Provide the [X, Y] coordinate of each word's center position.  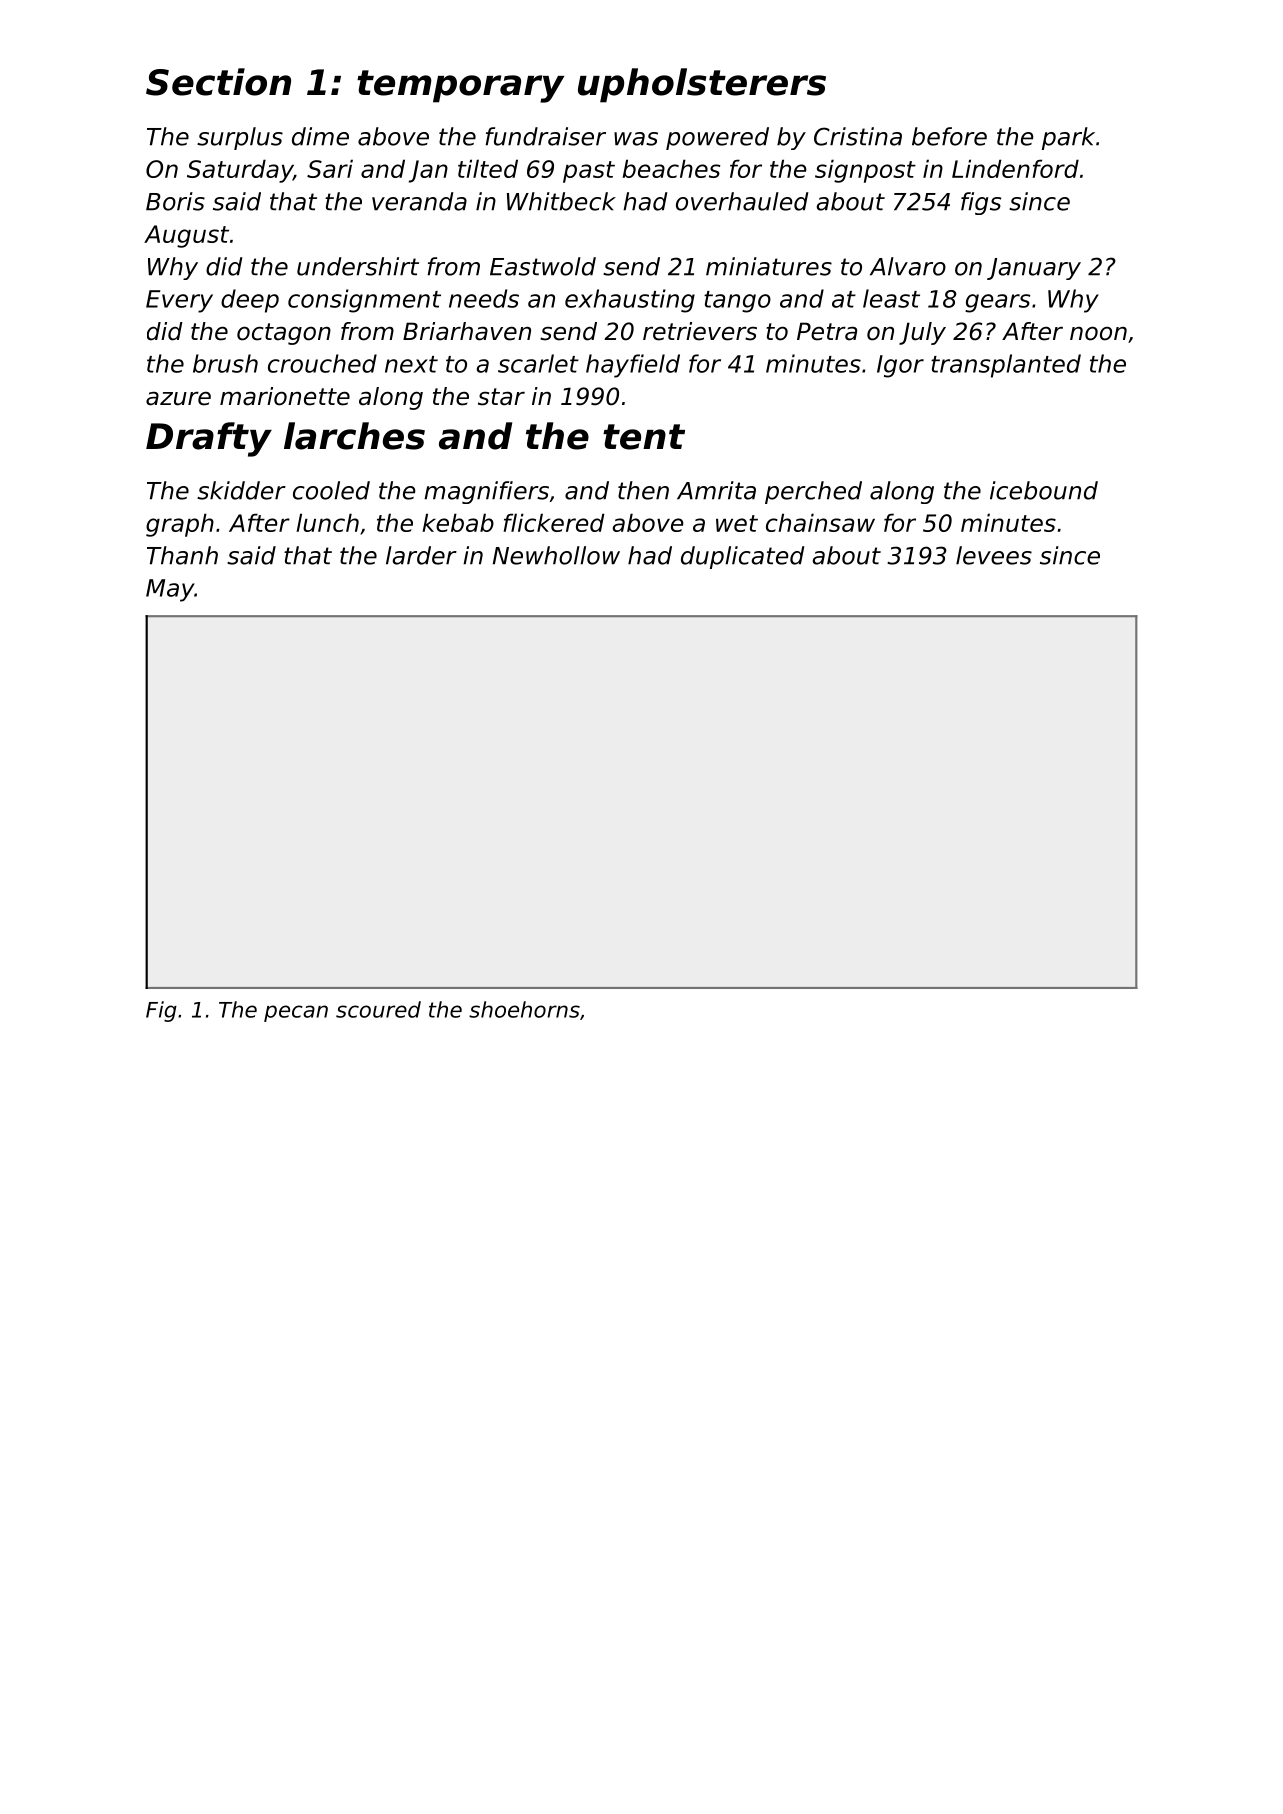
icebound [1044, 490]
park [1068, 138]
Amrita [716, 490]
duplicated [743, 557]
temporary [460, 86]
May [170, 590]
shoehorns [524, 1009]
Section [218, 82]
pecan [296, 1013]
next [411, 364]
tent [644, 437]
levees [994, 555]
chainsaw [820, 522]
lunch [327, 522]
